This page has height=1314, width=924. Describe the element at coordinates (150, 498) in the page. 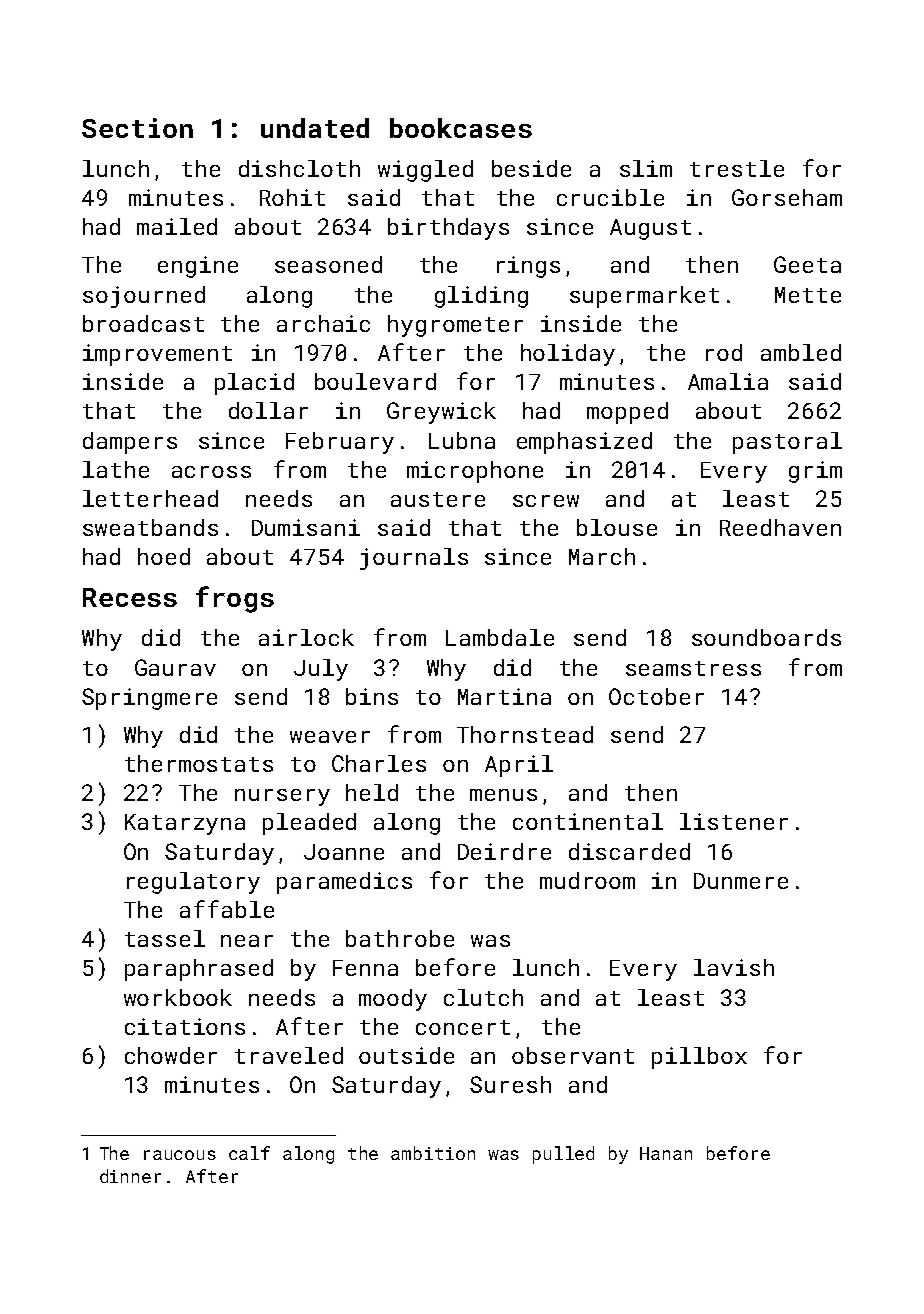

I see `letterhead` at that location.
